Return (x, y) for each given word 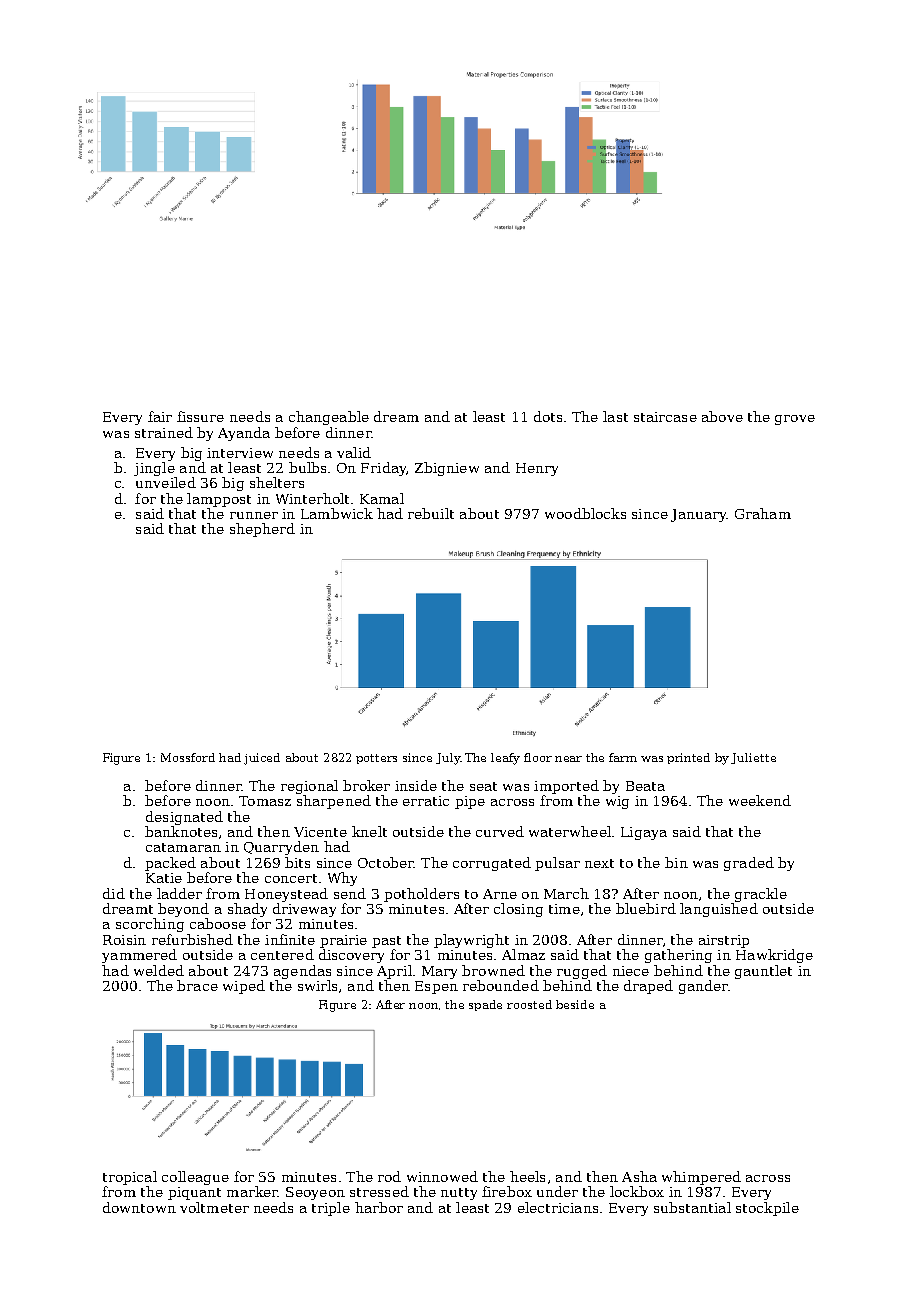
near (568, 759)
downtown (139, 1207)
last (615, 416)
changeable (329, 418)
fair (160, 416)
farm (623, 757)
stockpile (767, 1209)
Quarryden (281, 848)
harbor (379, 1207)
